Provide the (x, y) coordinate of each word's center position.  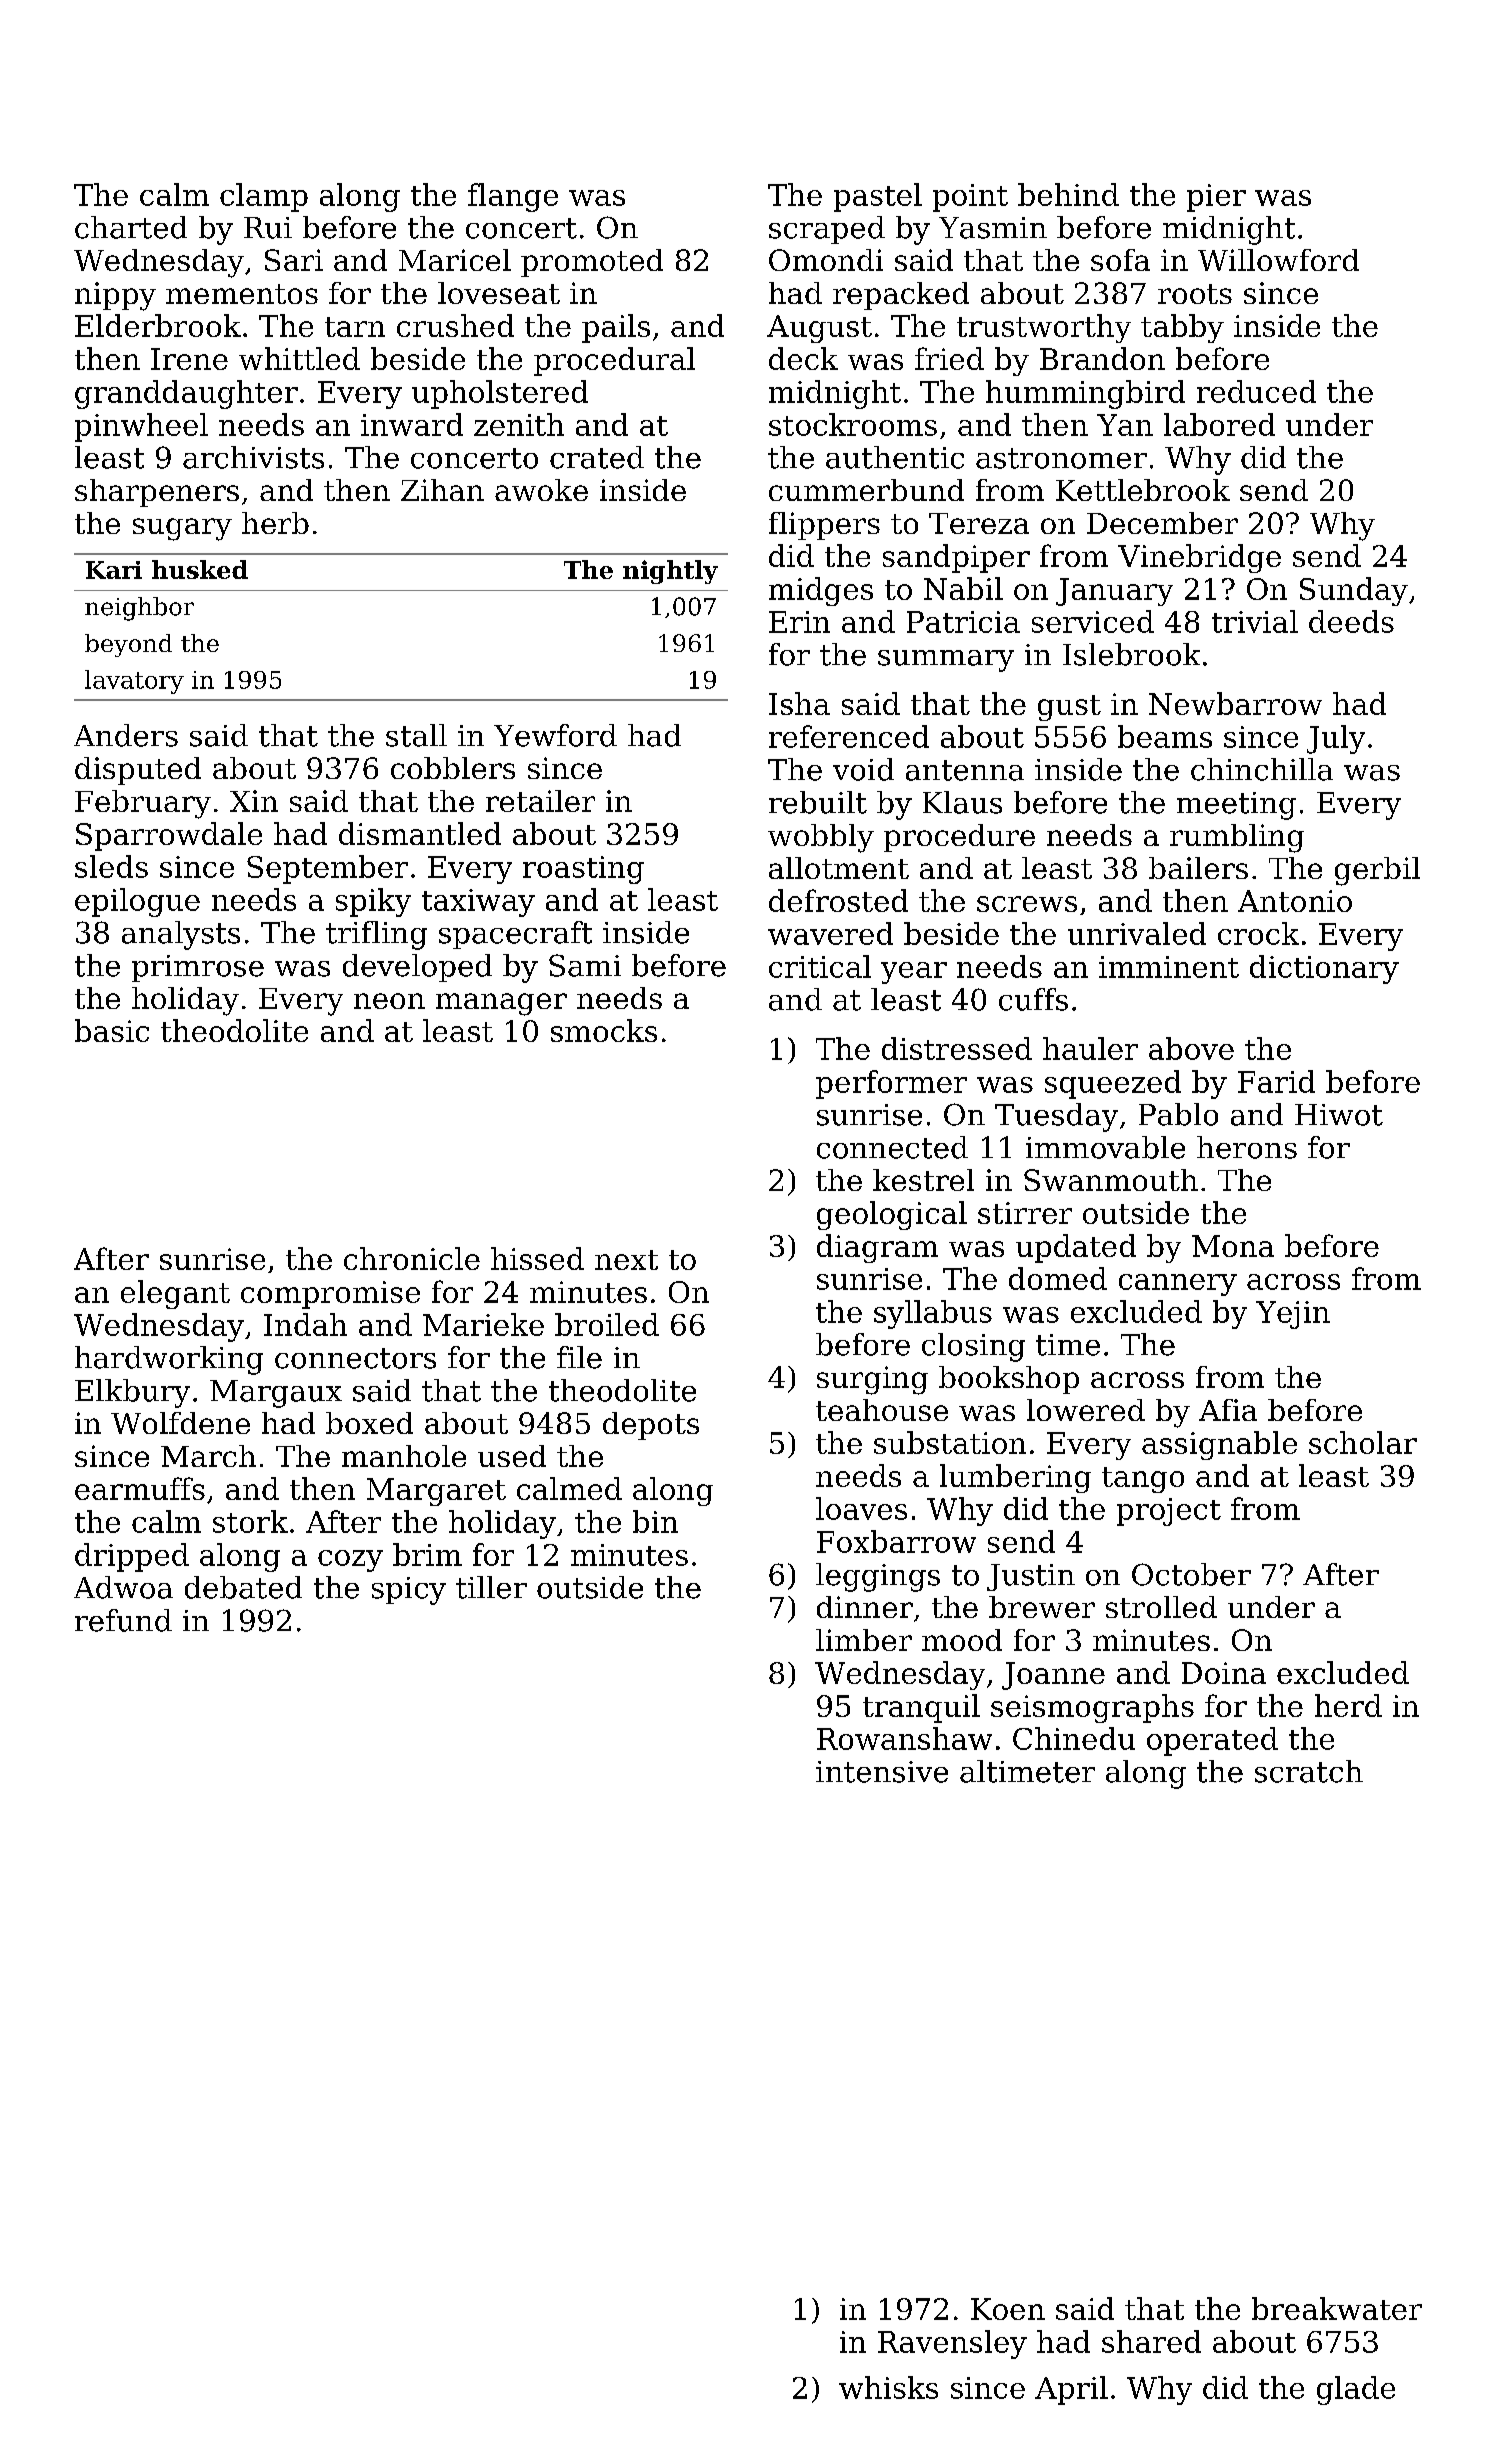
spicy (409, 1591)
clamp (264, 197)
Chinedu (1074, 1738)
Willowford (1278, 260)
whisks (888, 2387)
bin (655, 1521)
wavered (830, 933)
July (1336, 739)
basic (112, 1030)
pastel (878, 197)
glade (1356, 2390)
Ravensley (952, 2344)
